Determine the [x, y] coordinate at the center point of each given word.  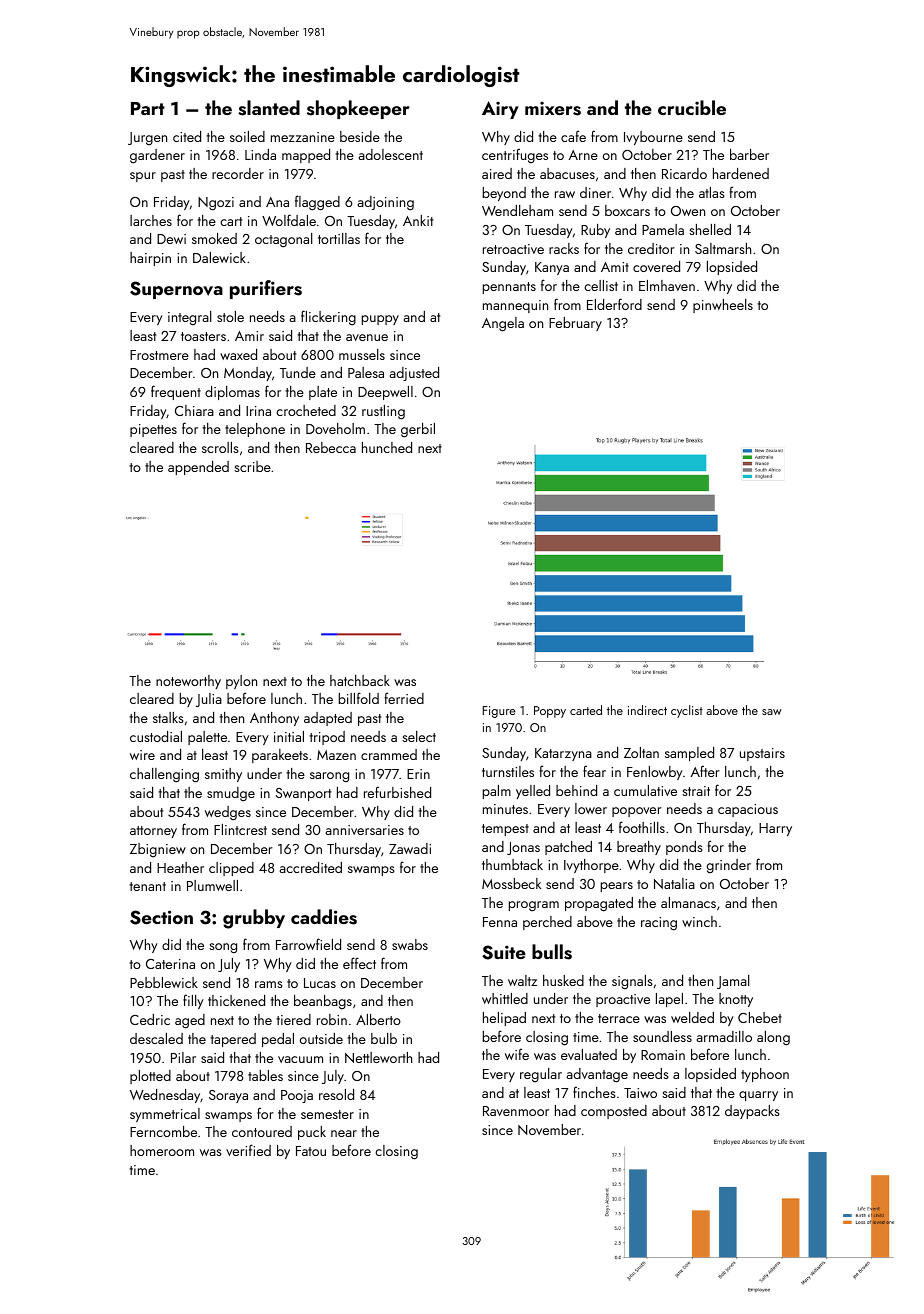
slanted [269, 108]
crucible [692, 107]
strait [696, 791]
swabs [410, 944]
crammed [389, 754]
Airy [500, 110]
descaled [156, 1038]
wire [142, 755]
